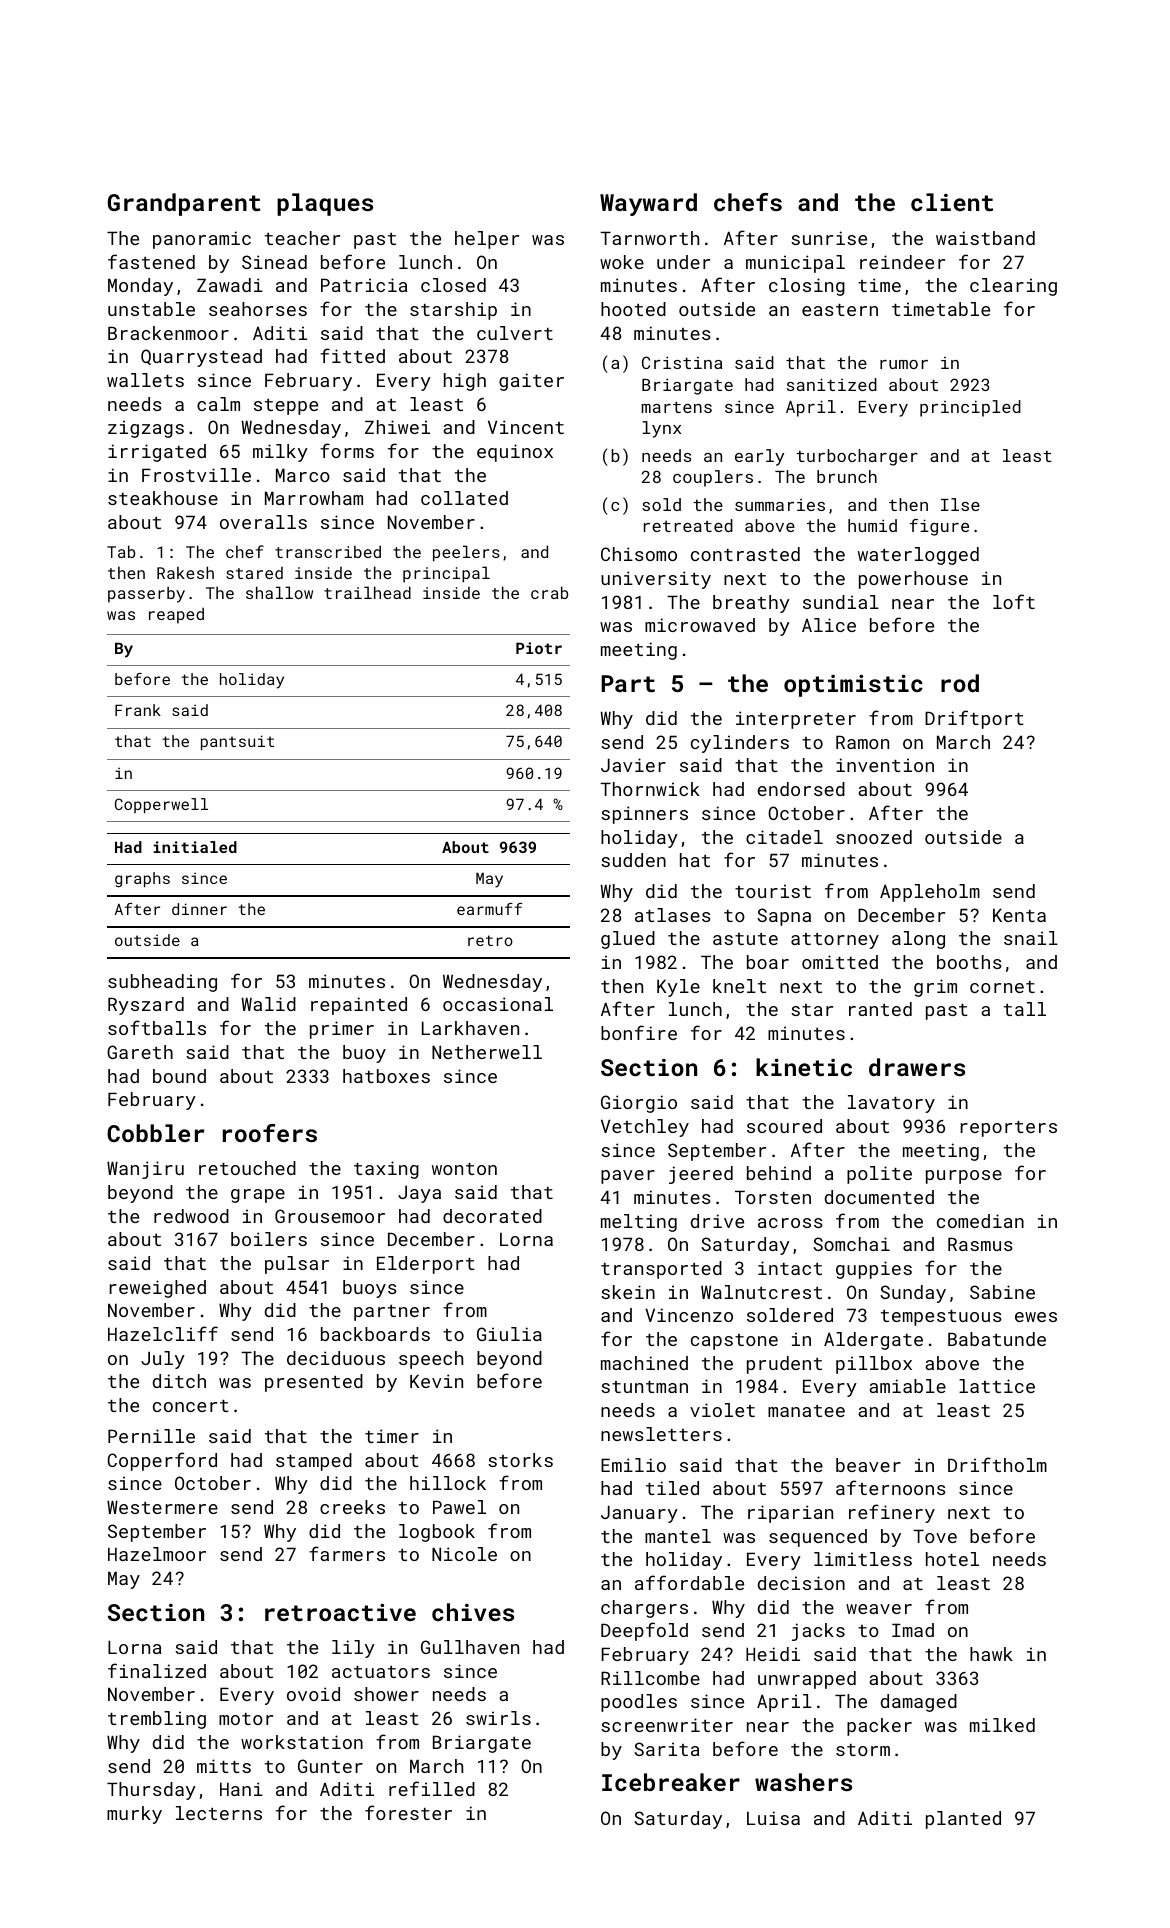  Describe the element at coordinates (325, 204) in the page. I see `plaques` at that location.
